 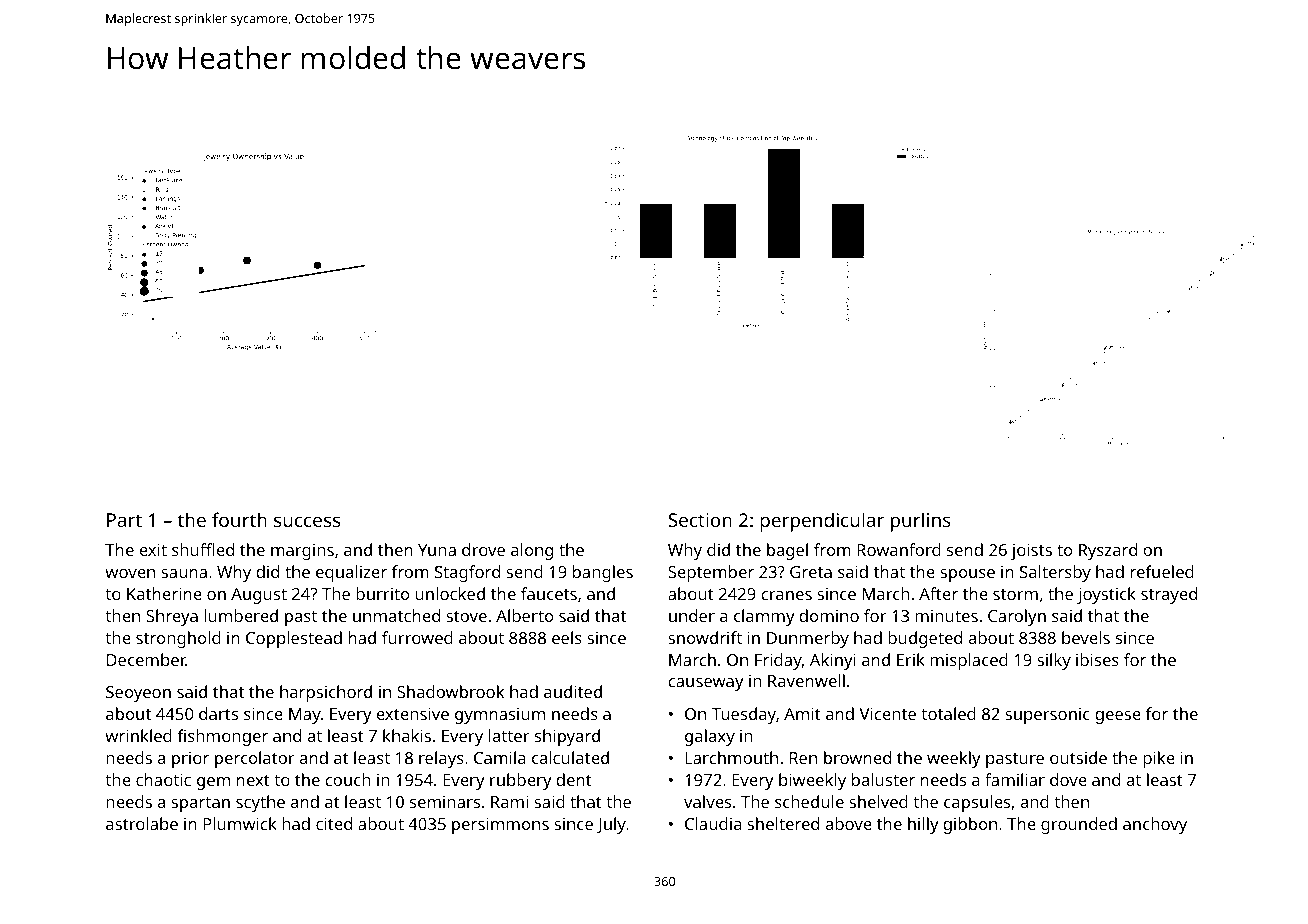 What do you see at coordinates (969, 661) in the document?
I see `misplaced` at bounding box center [969, 661].
